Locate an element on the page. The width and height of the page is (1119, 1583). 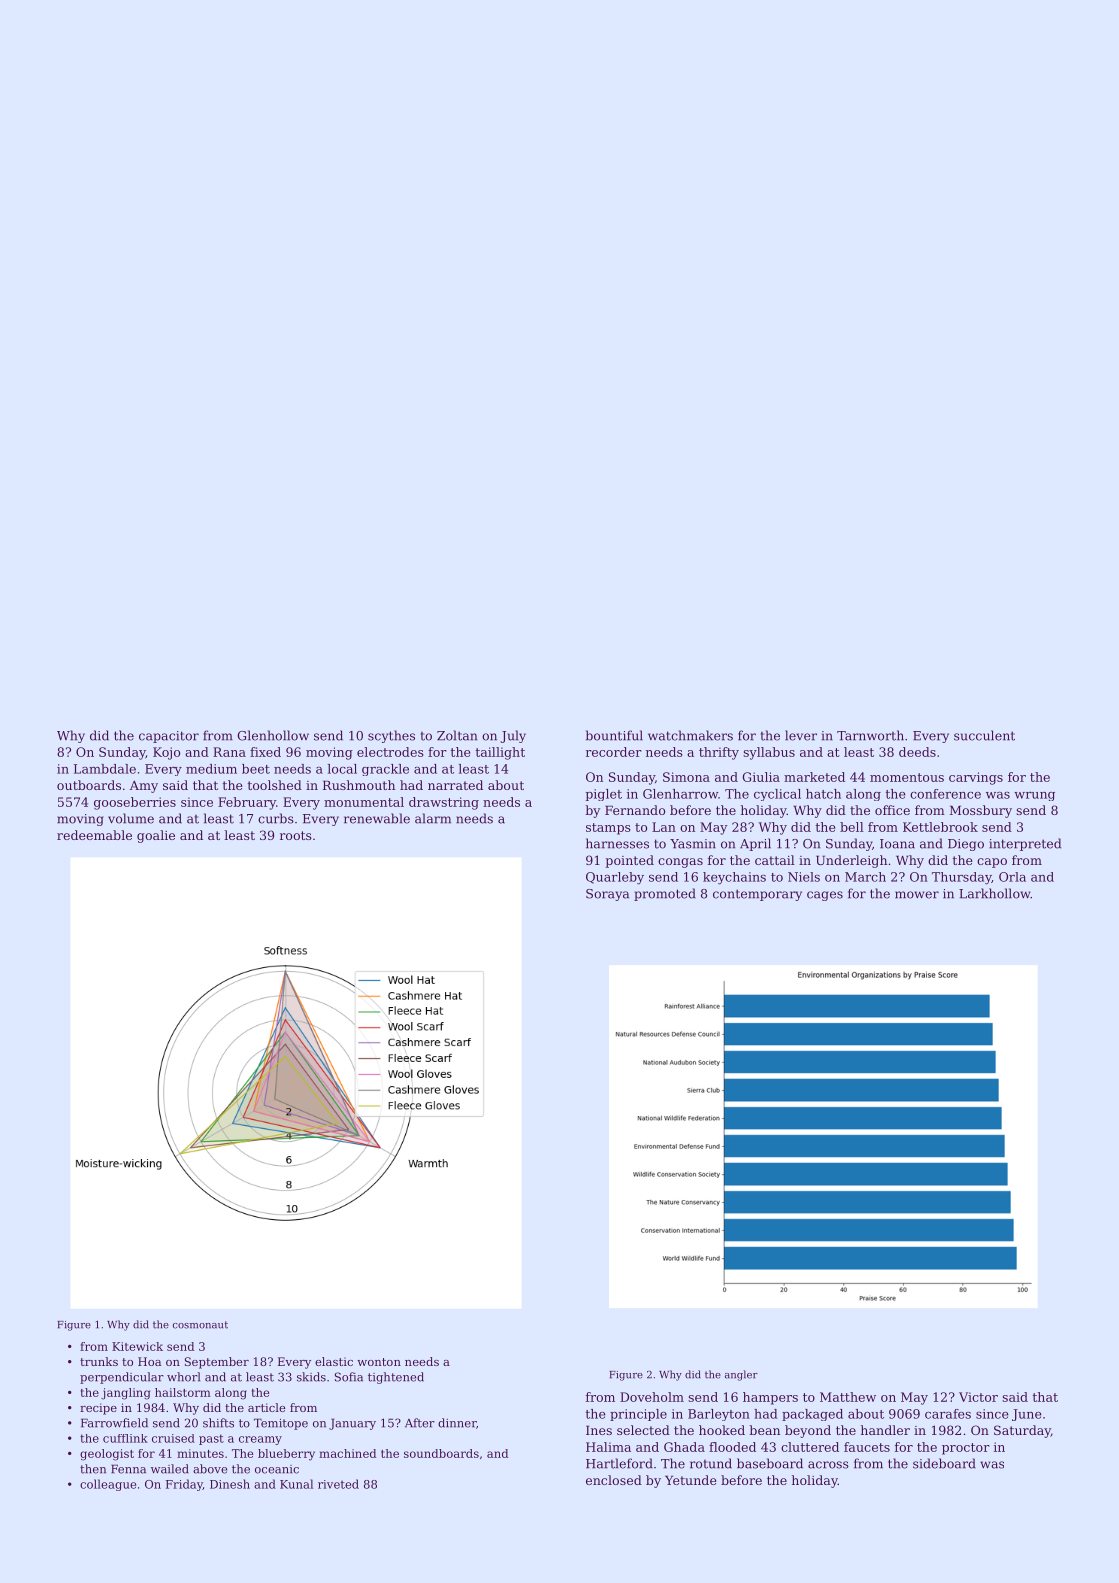
bountiful is located at coordinates (614, 735).
